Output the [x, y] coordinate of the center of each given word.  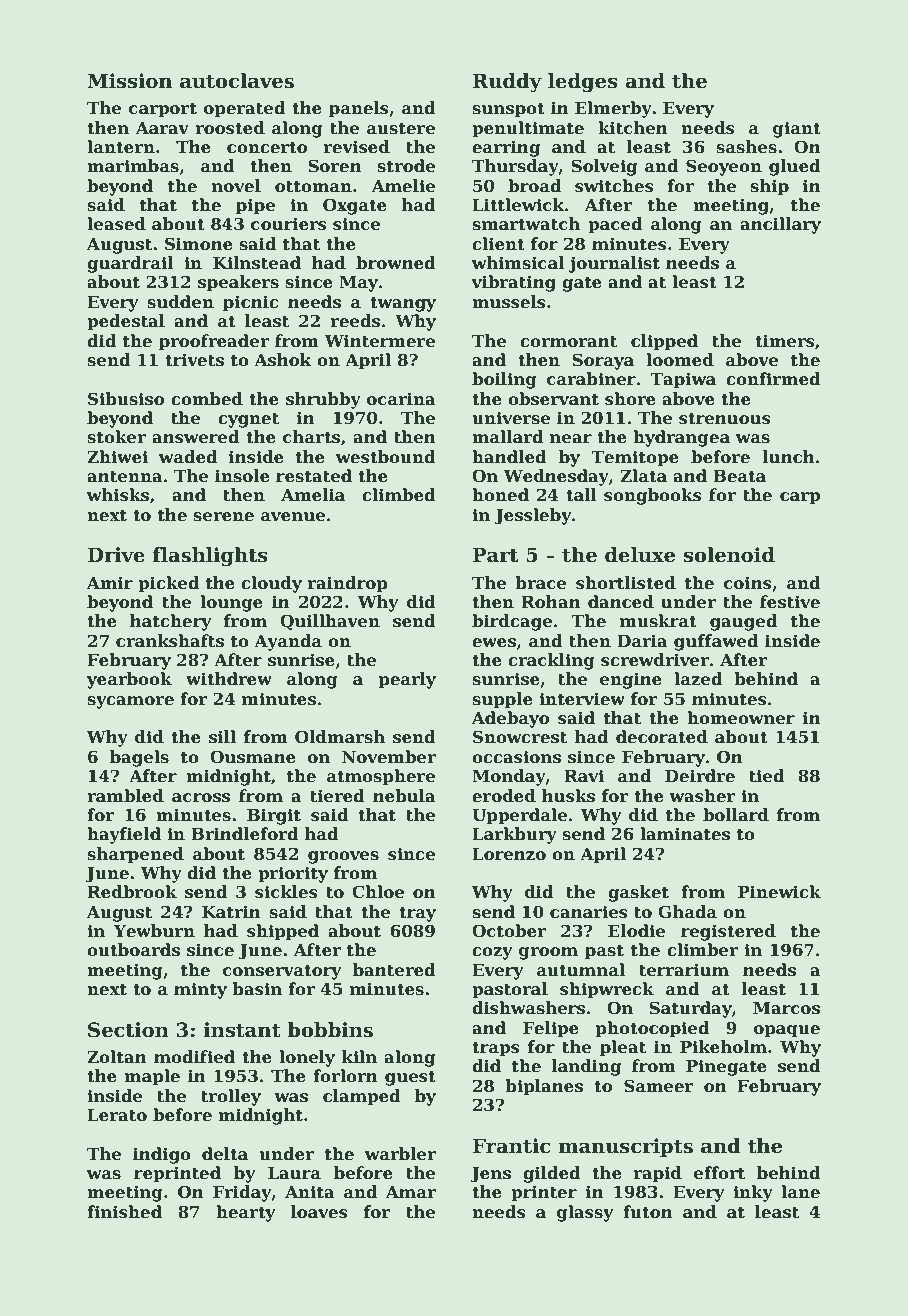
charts [311, 437]
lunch [789, 457]
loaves [319, 1212]
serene [223, 517]
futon [648, 1212]
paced [615, 225]
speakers [238, 283]
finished [124, 1212]
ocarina [401, 399]
